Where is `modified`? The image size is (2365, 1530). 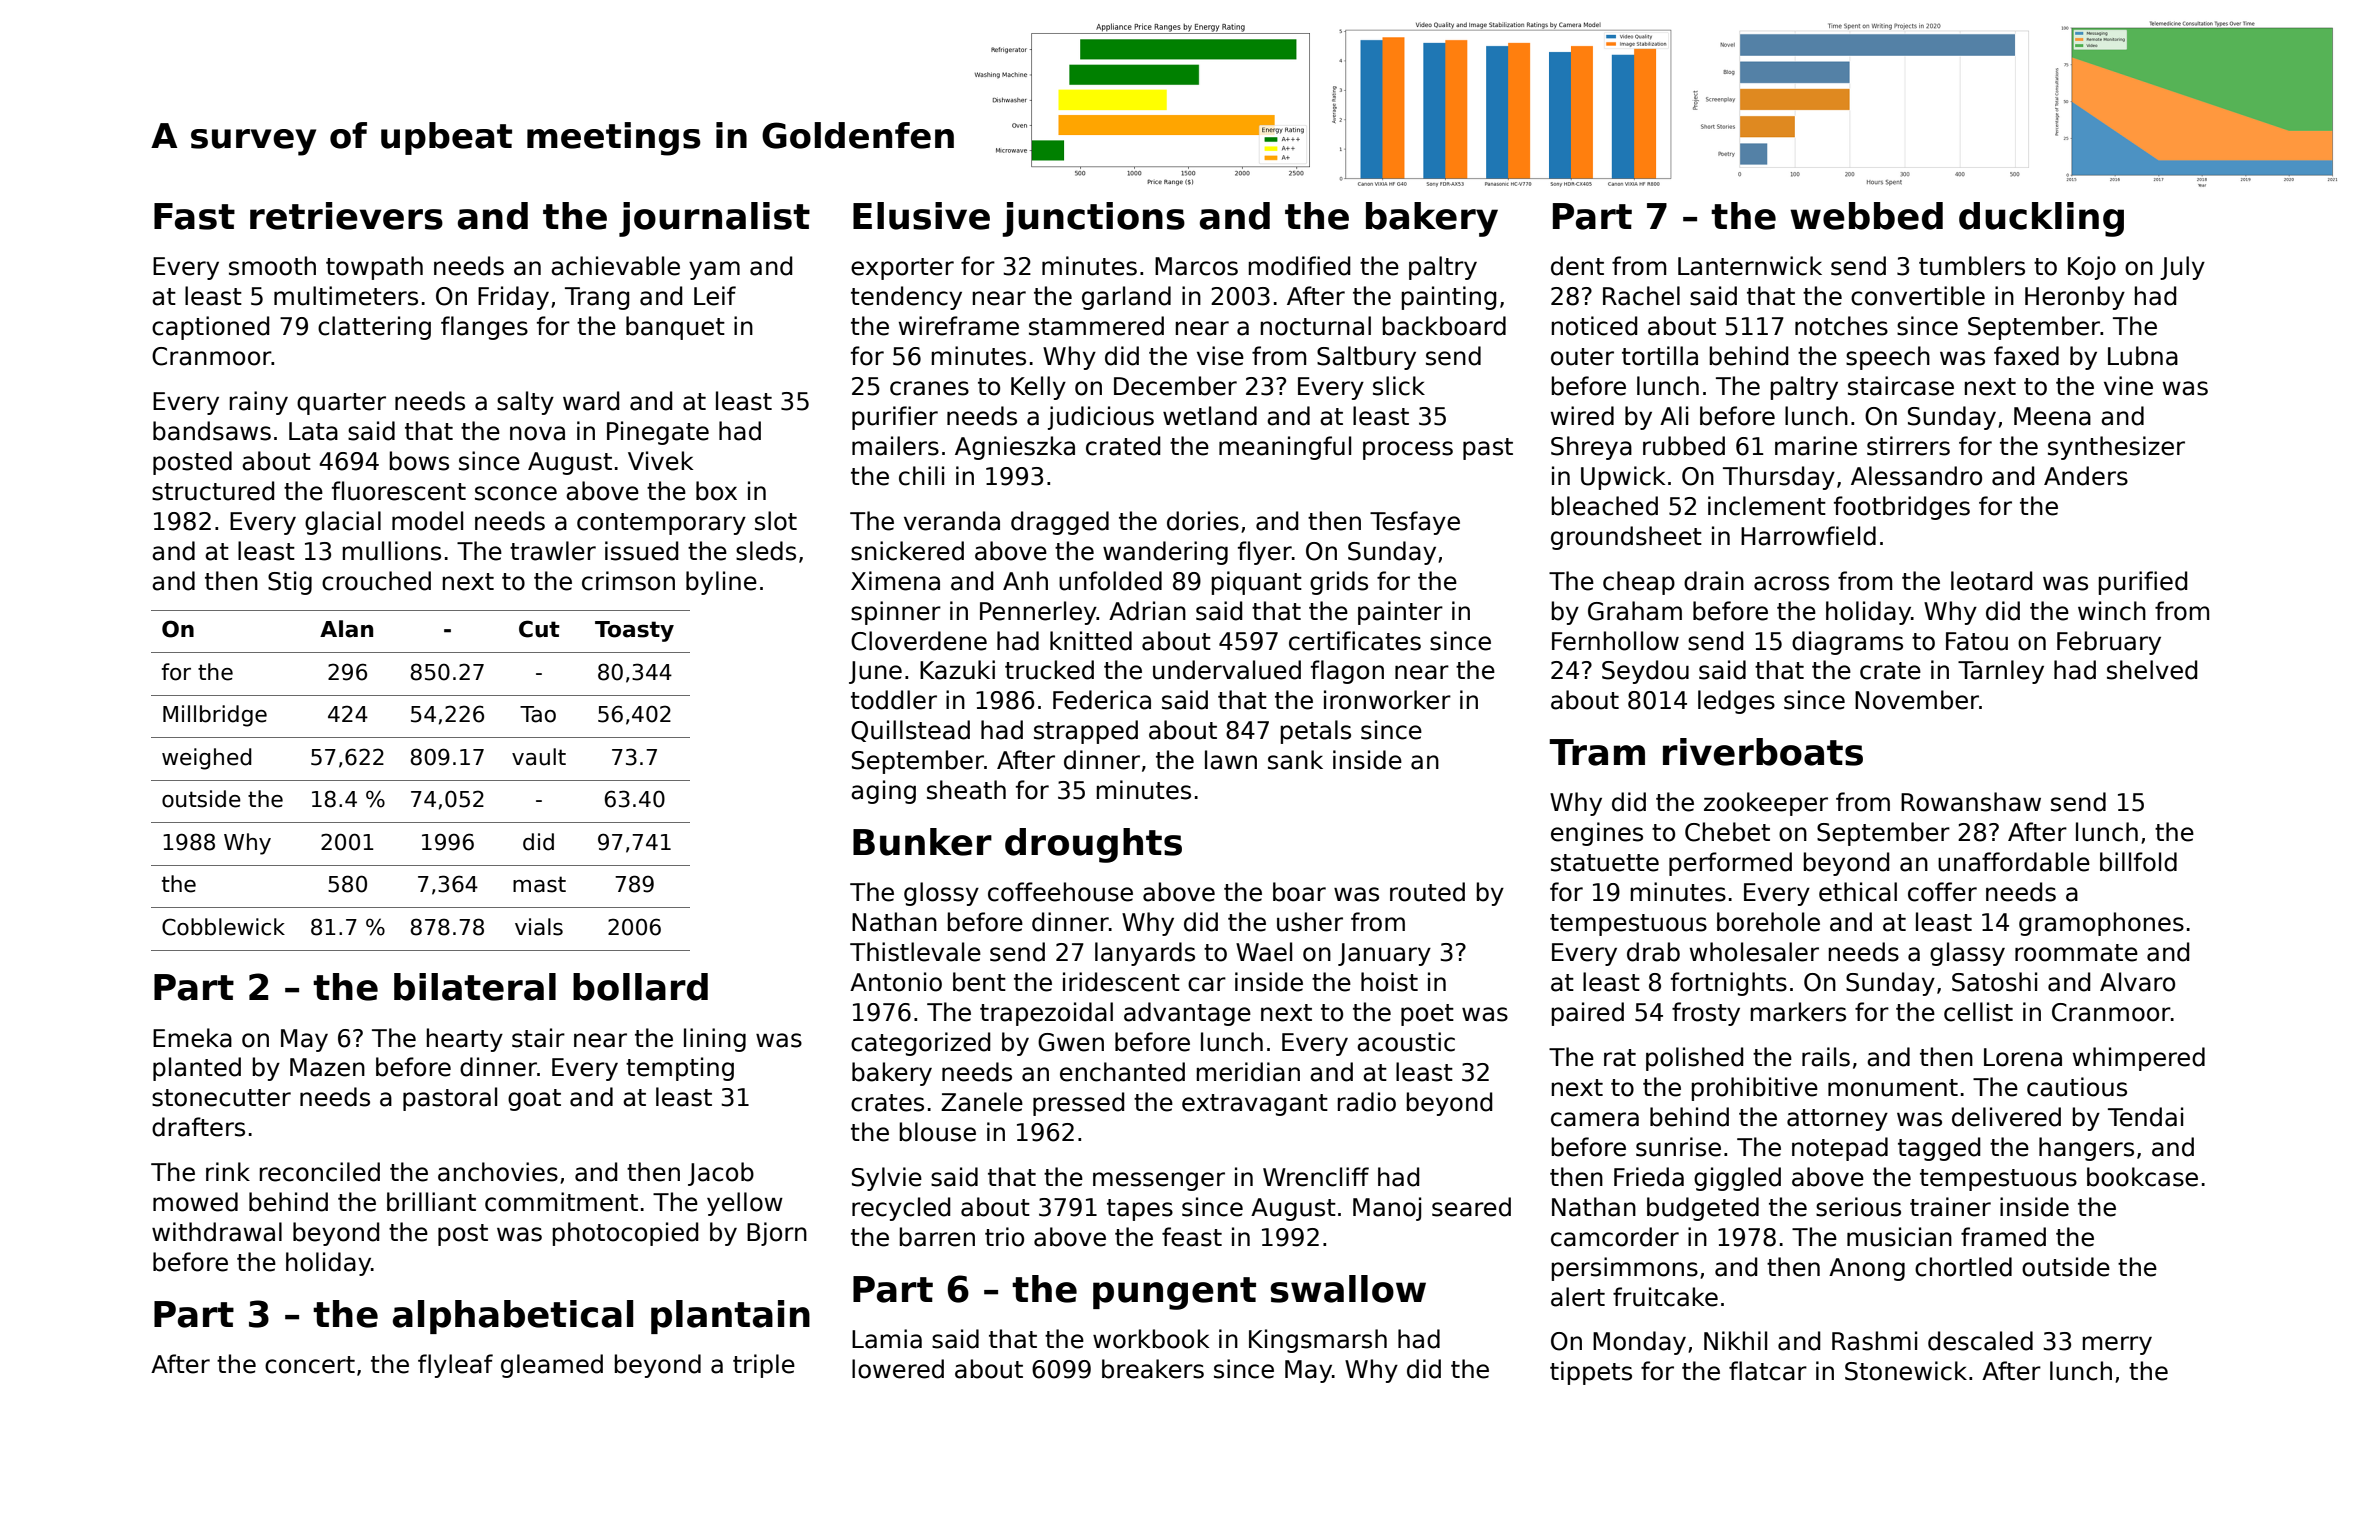
modified is located at coordinates (1299, 266).
